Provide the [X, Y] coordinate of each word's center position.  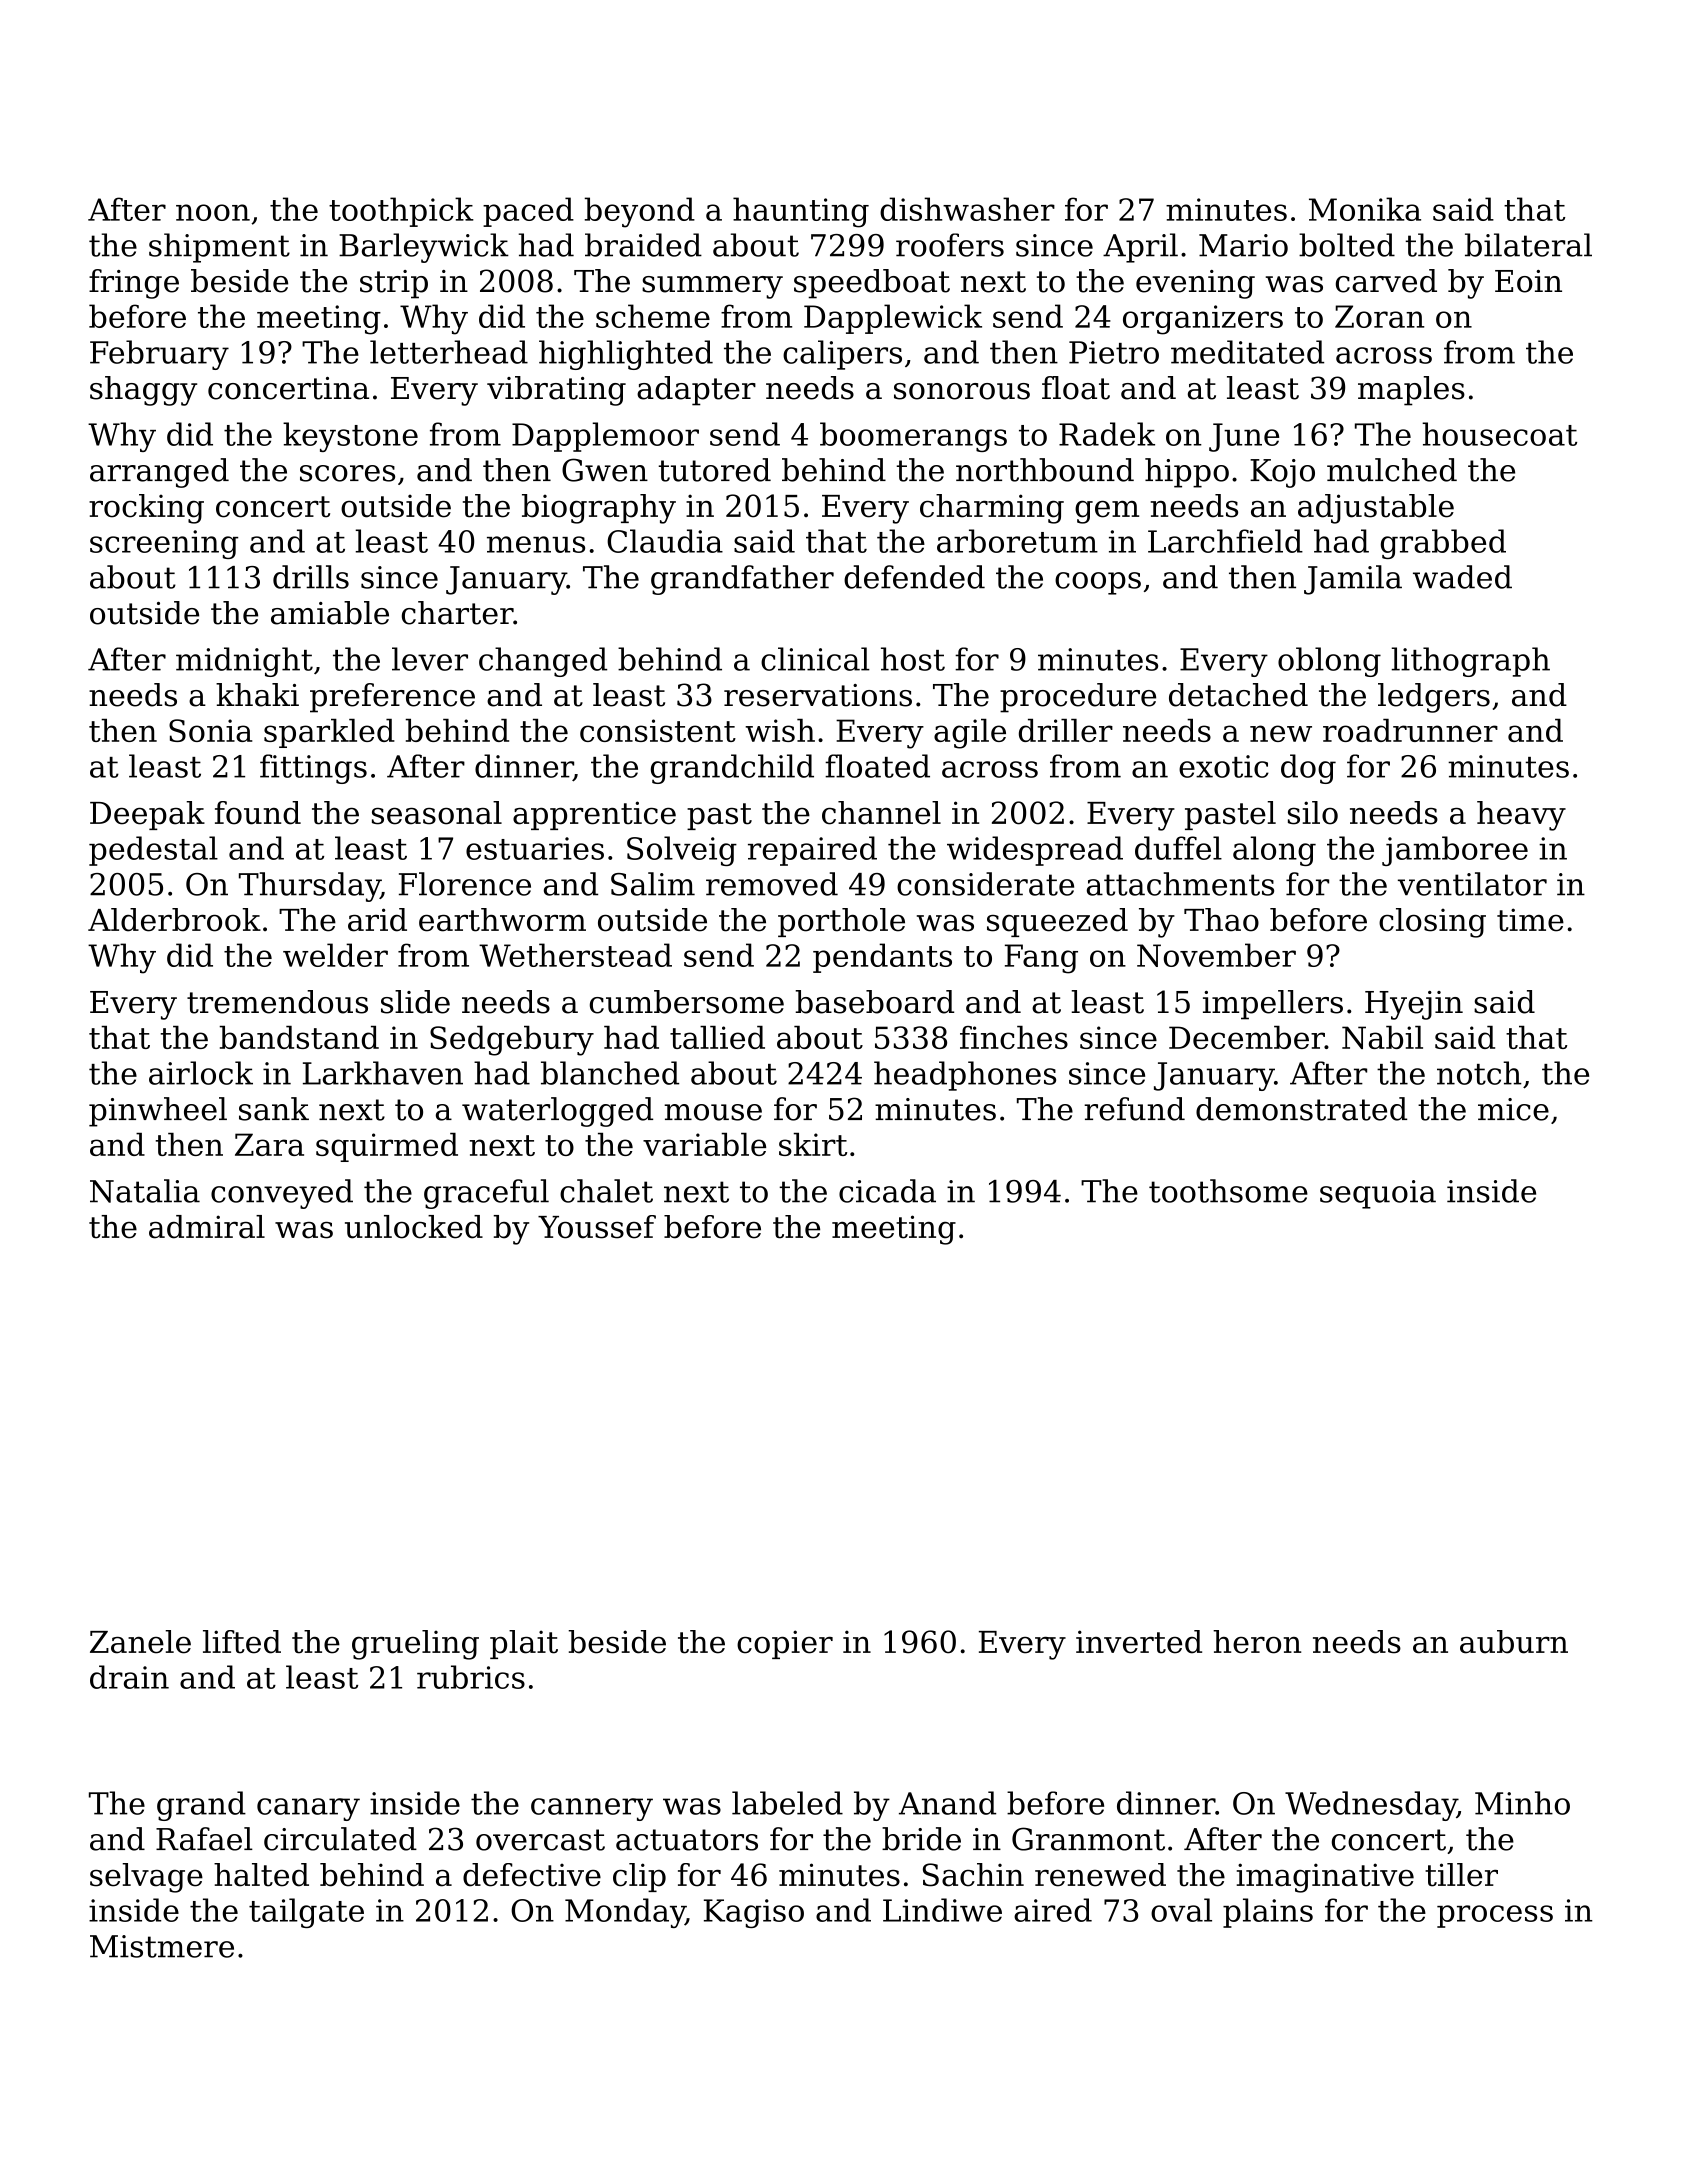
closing [1432, 923]
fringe [134, 284]
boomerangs [913, 437]
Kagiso [754, 1913]
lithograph [1470, 662]
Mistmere [162, 1946]
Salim [653, 884]
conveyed [282, 1194]
